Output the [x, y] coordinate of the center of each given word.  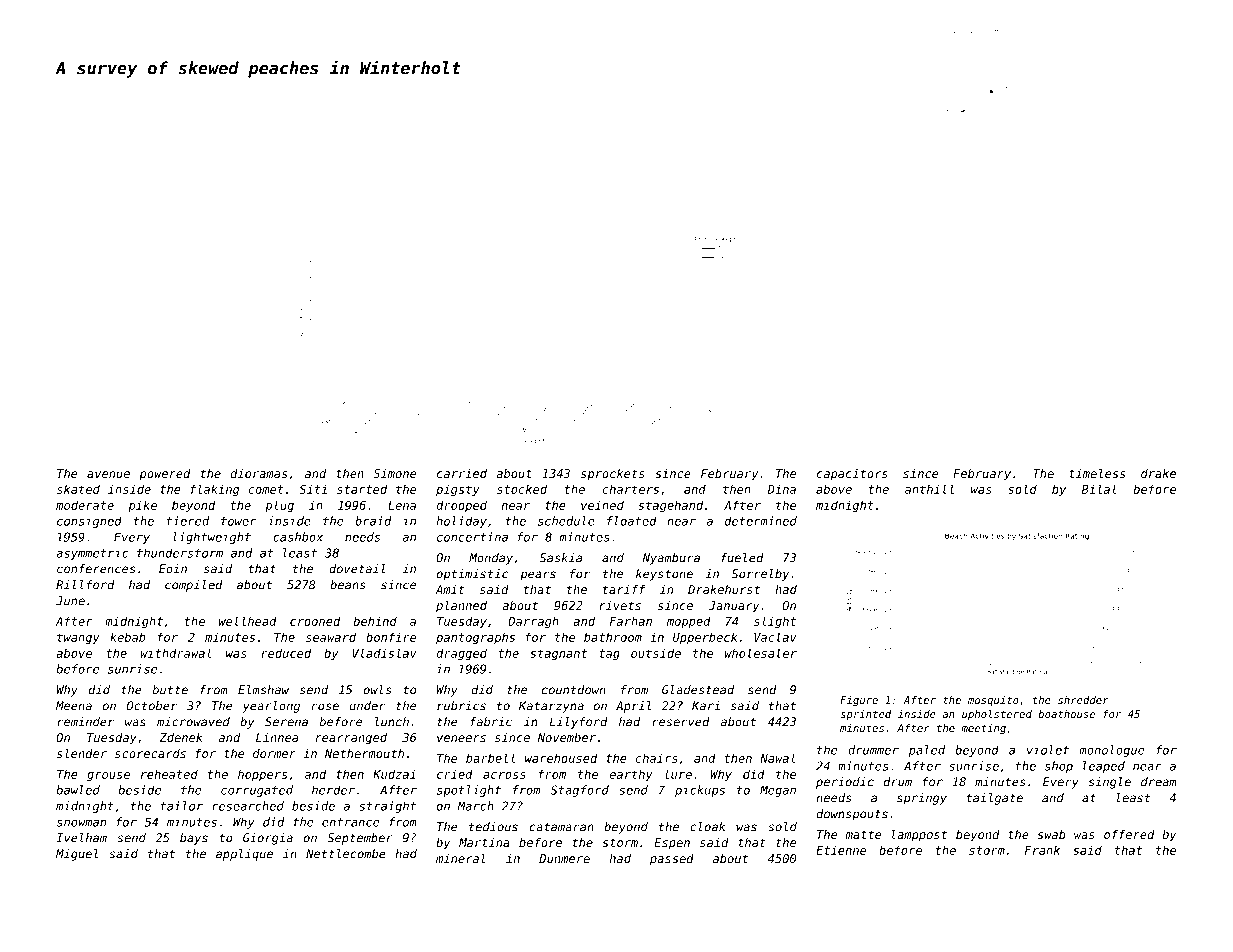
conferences [96, 569]
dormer [274, 753]
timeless [1097, 473]
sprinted [866, 715]
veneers [461, 738]
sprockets [613, 475]
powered [165, 475]
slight [775, 622]
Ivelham [81, 838]
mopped [689, 622]
